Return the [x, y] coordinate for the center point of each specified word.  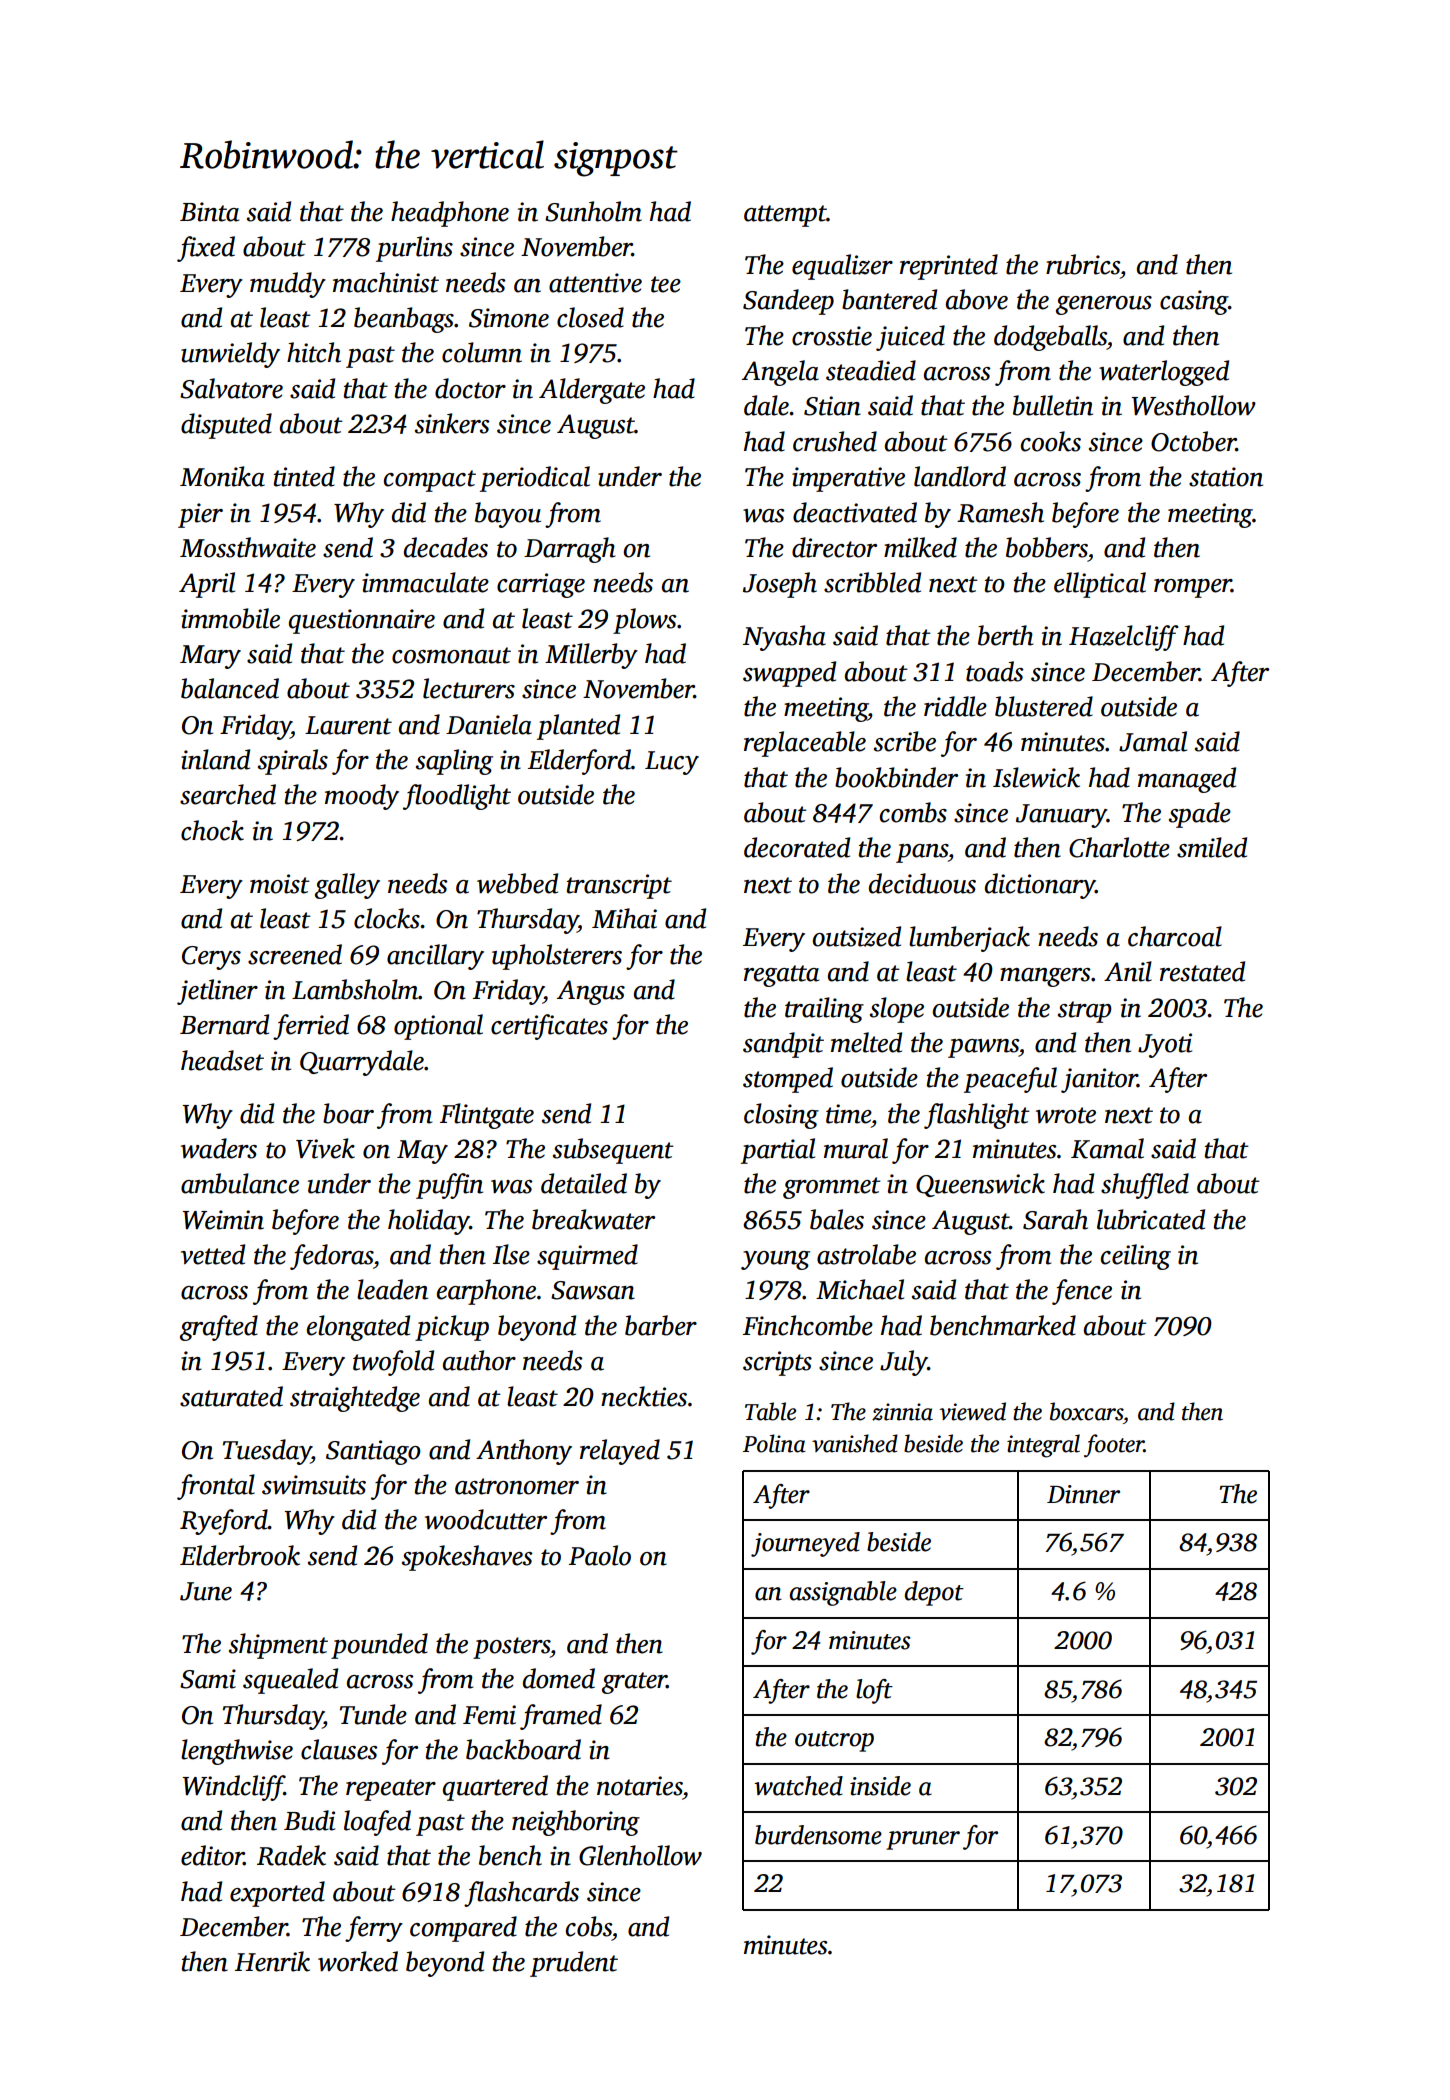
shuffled [1145, 1186]
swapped [789, 674]
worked [358, 1961]
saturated [231, 1396]
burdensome [818, 1835]
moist [280, 884]
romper [1193, 588]
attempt [785, 216]
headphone [450, 214]
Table [770, 1411]
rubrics [1083, 264]
